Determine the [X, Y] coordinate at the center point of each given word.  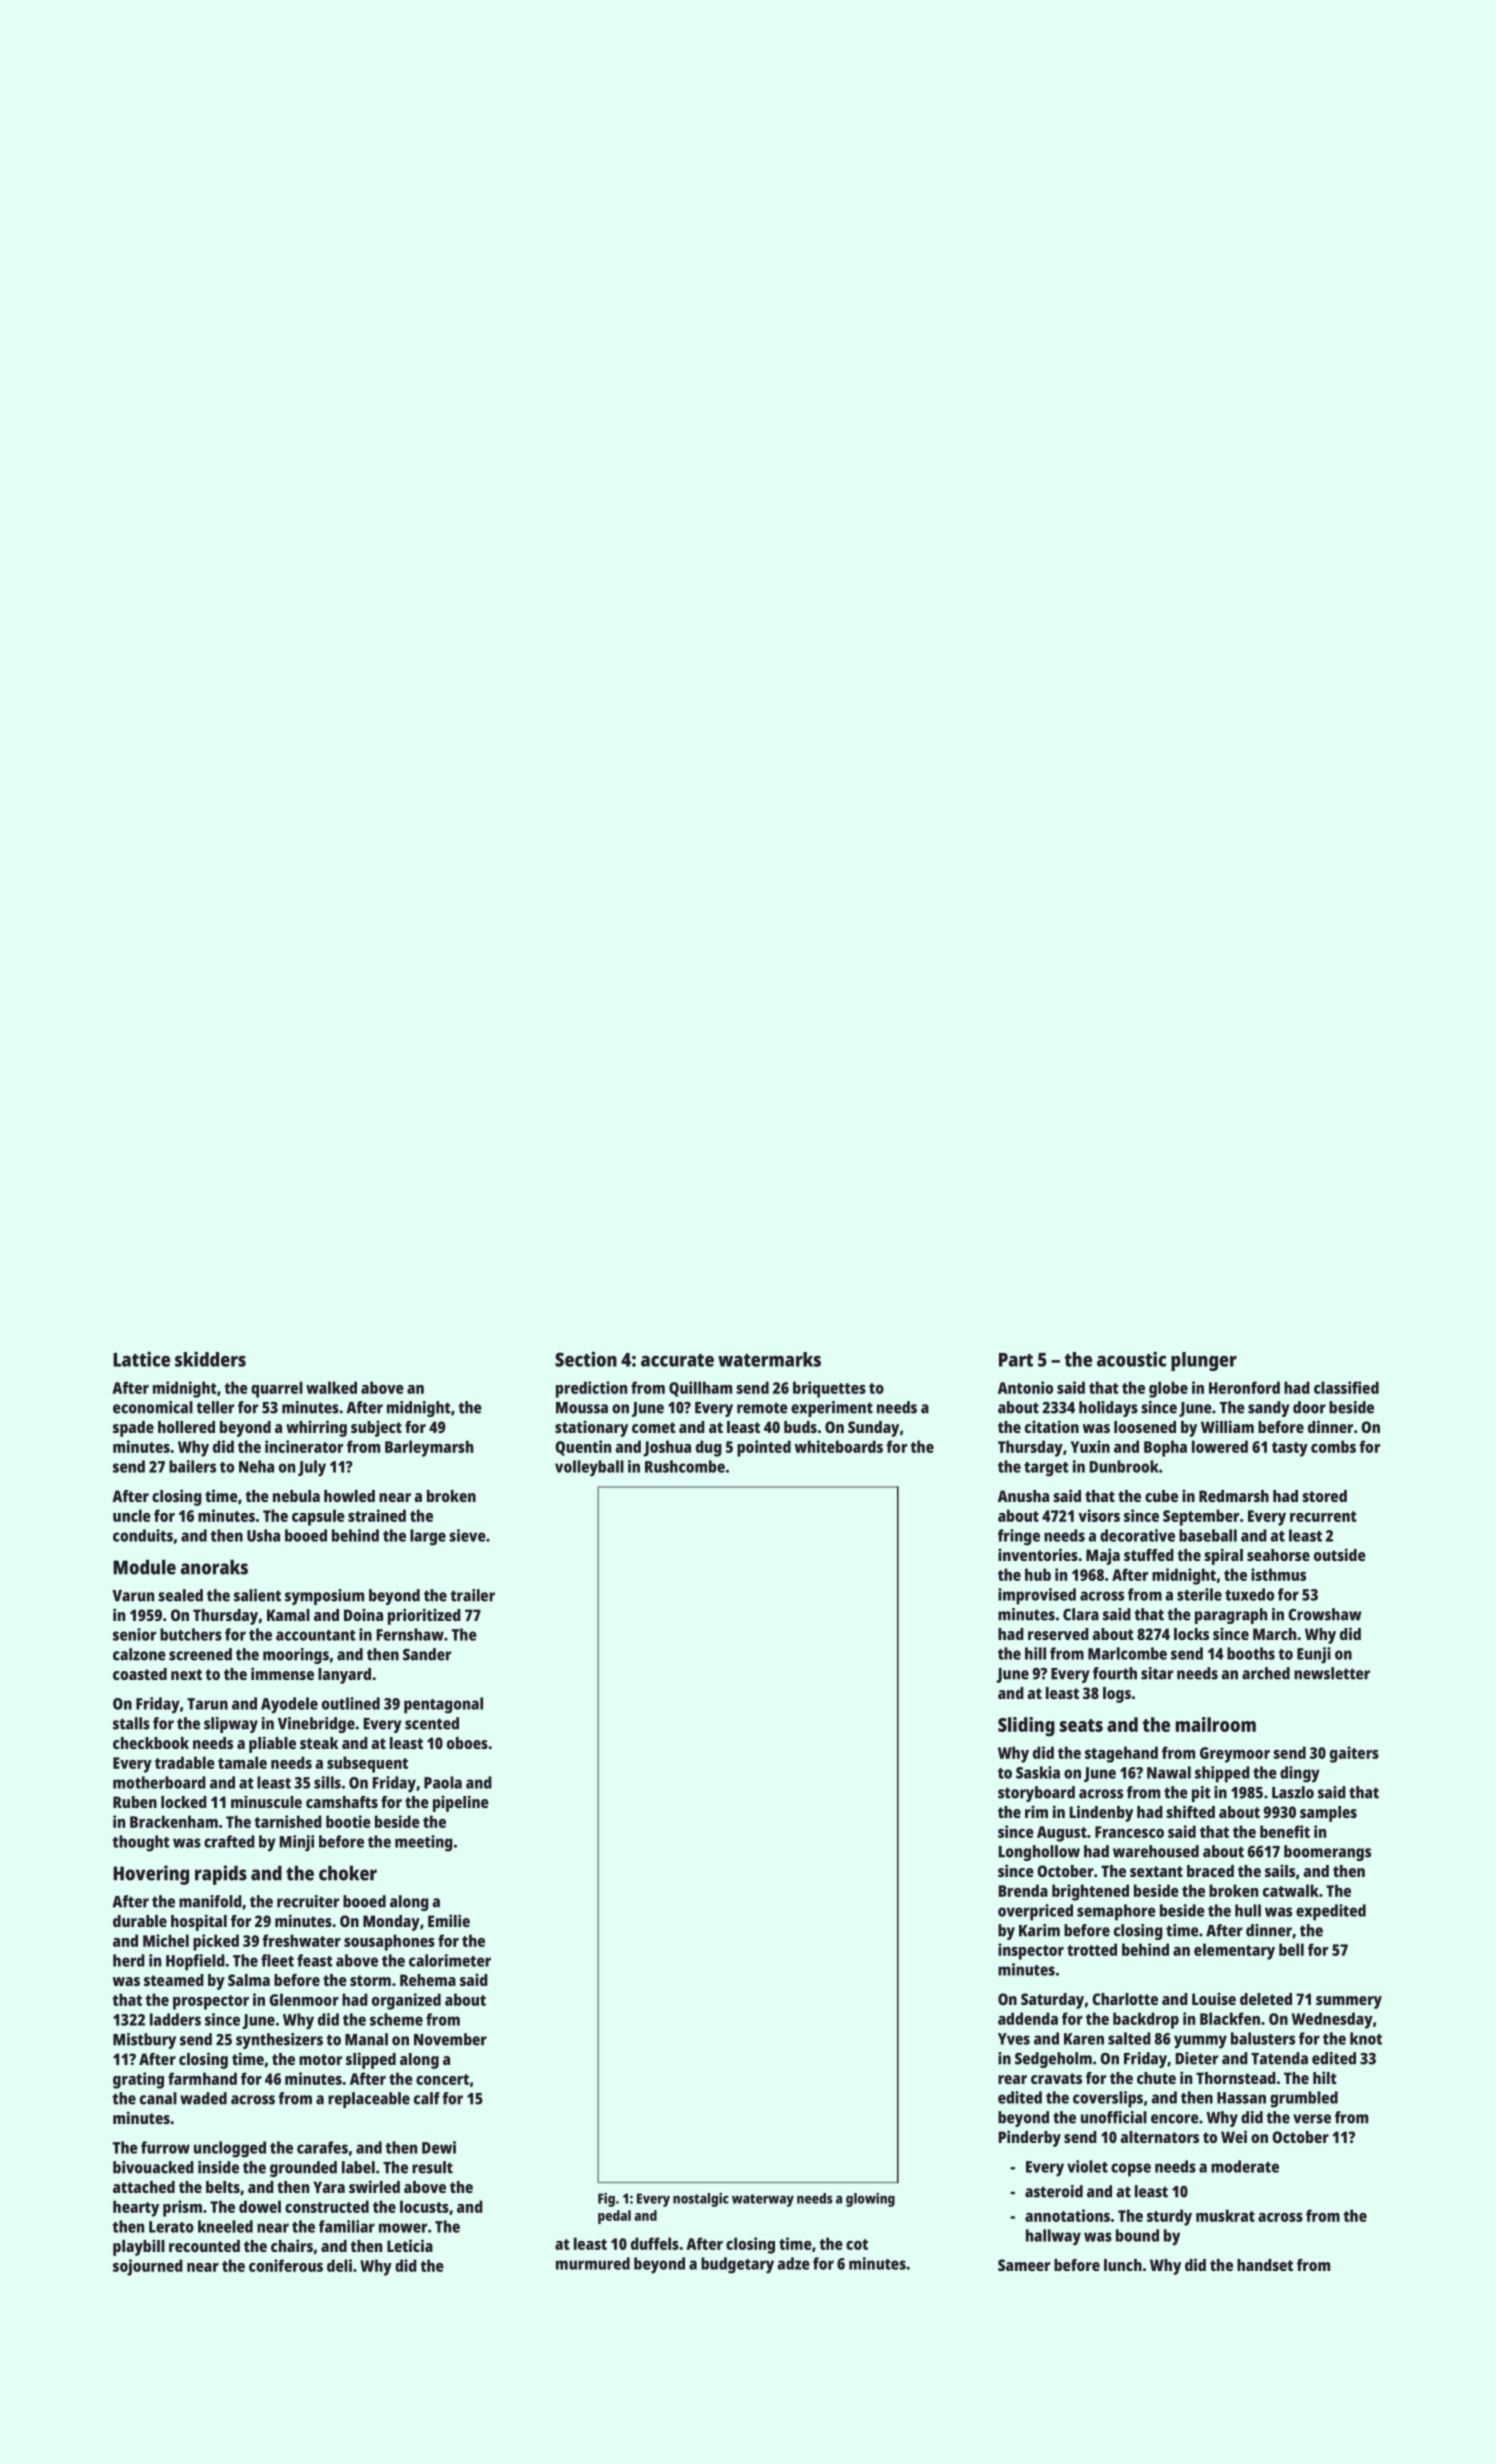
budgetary [737, 2265]
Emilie [449, 1920]
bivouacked [153, 2167]
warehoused [1156, 1851]
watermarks [769, 1359]
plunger [1204, 1361]
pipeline [461, 1803]
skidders [210, 1359]
